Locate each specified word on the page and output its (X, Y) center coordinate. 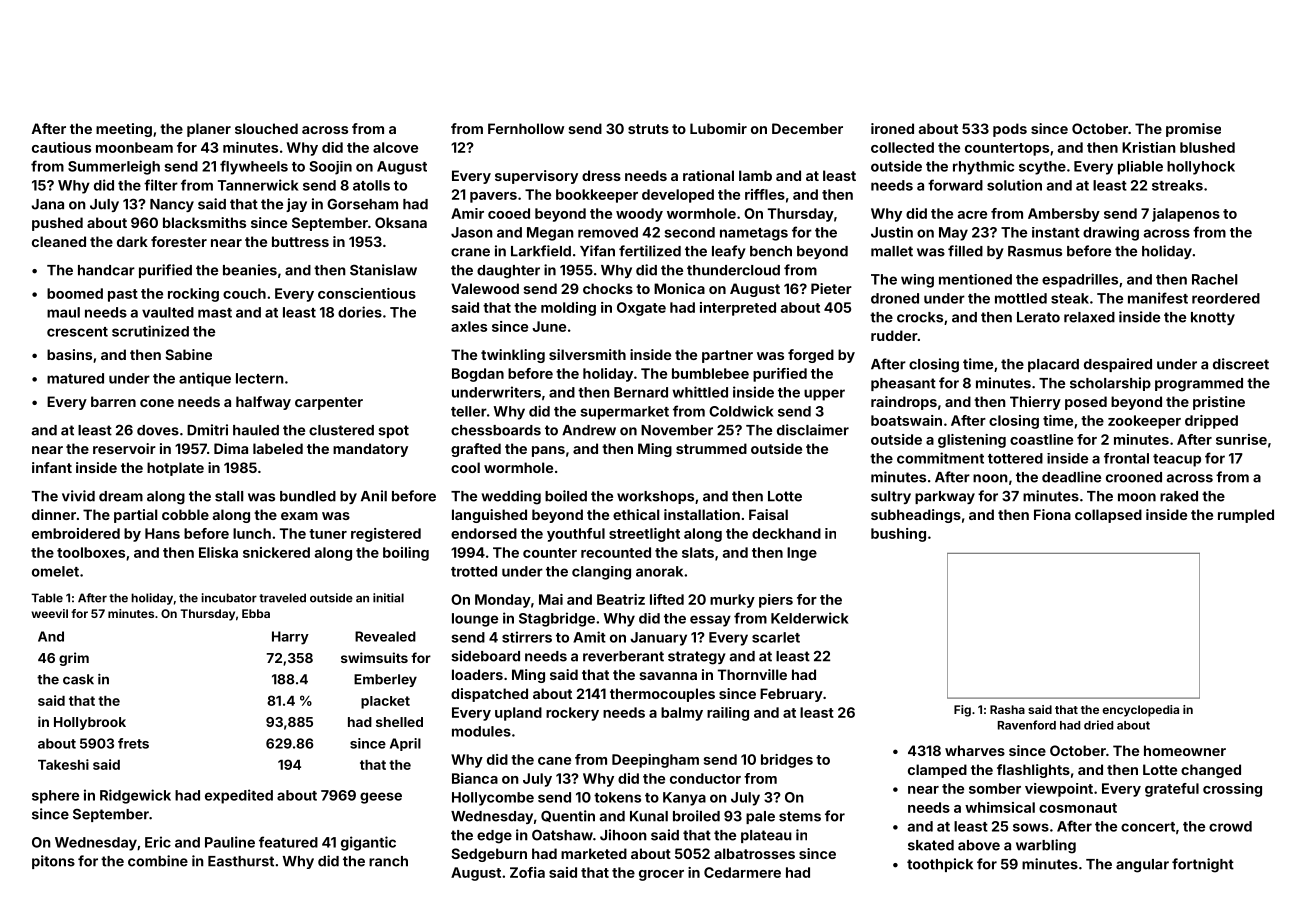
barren (113, 401)
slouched (266, 128)
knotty (1213, 318)
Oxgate (641, 309)
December (807, 128)
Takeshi (63, 764)
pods (1010, 130)
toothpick (940, 865)
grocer (661, 875)
